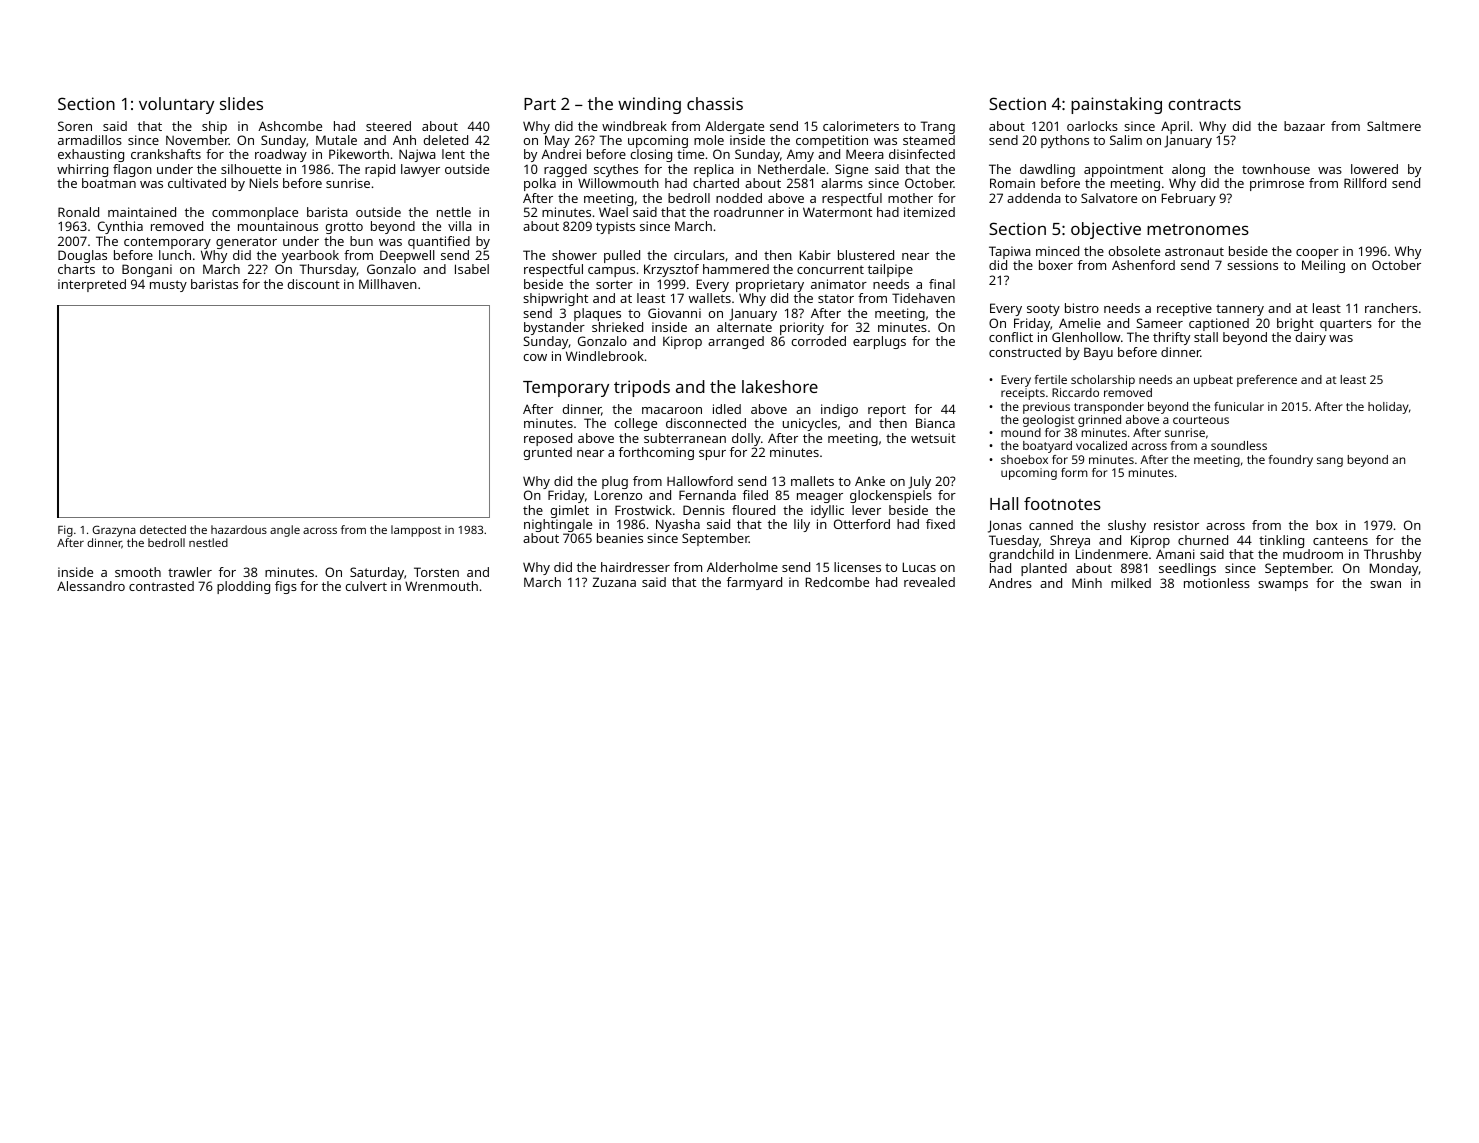 This page has width=1479, height=1143. I want to click on Part, so click(540, 104).
